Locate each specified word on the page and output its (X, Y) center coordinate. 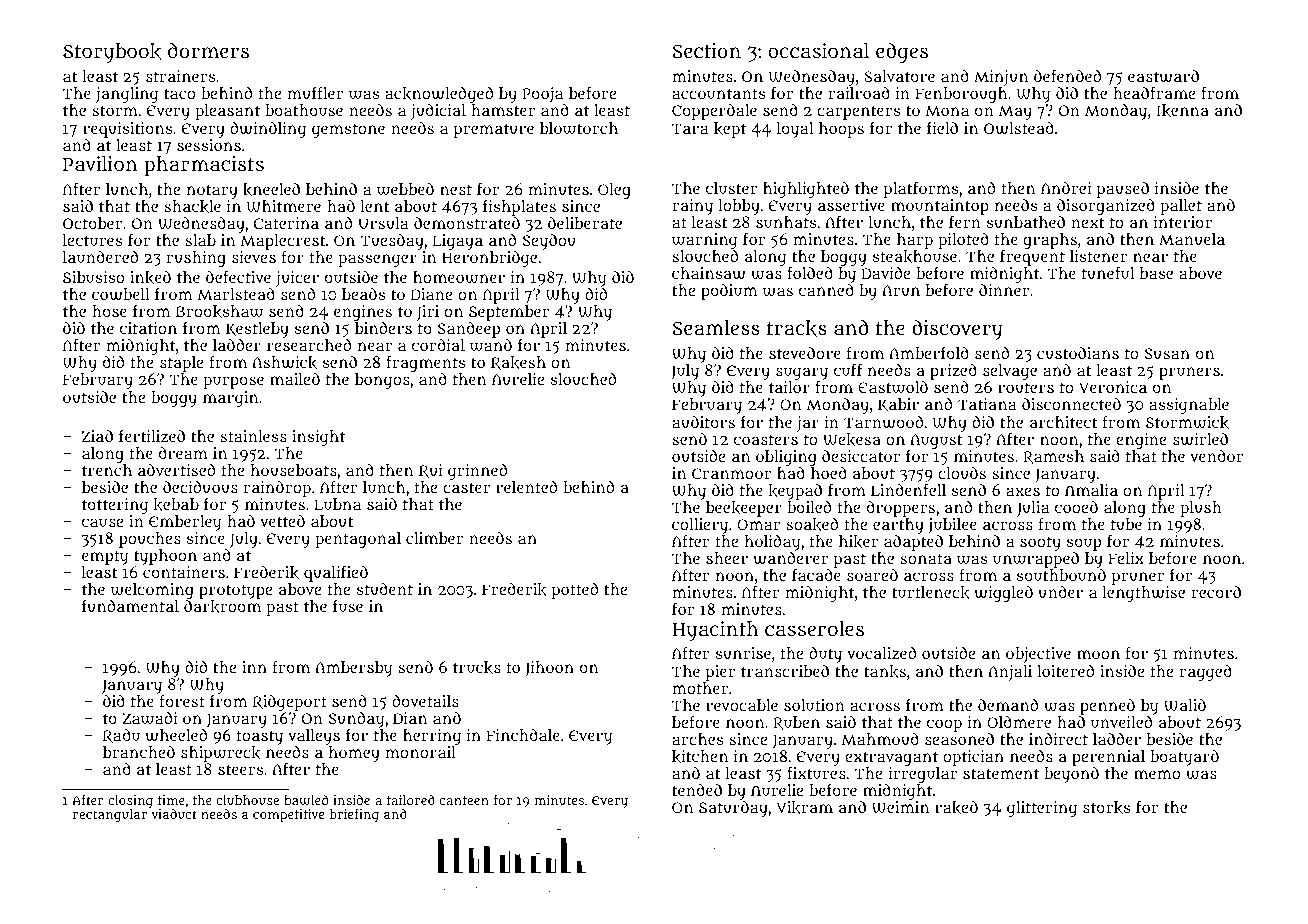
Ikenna (1183, 111)
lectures (92, 240)
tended (697, 790)
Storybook (112, 53)
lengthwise (1144, 594)
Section (706, 50)
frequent (1032, 258)
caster (466, 487)
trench (107, 470)
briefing (354, 815)
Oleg (614, 191)
